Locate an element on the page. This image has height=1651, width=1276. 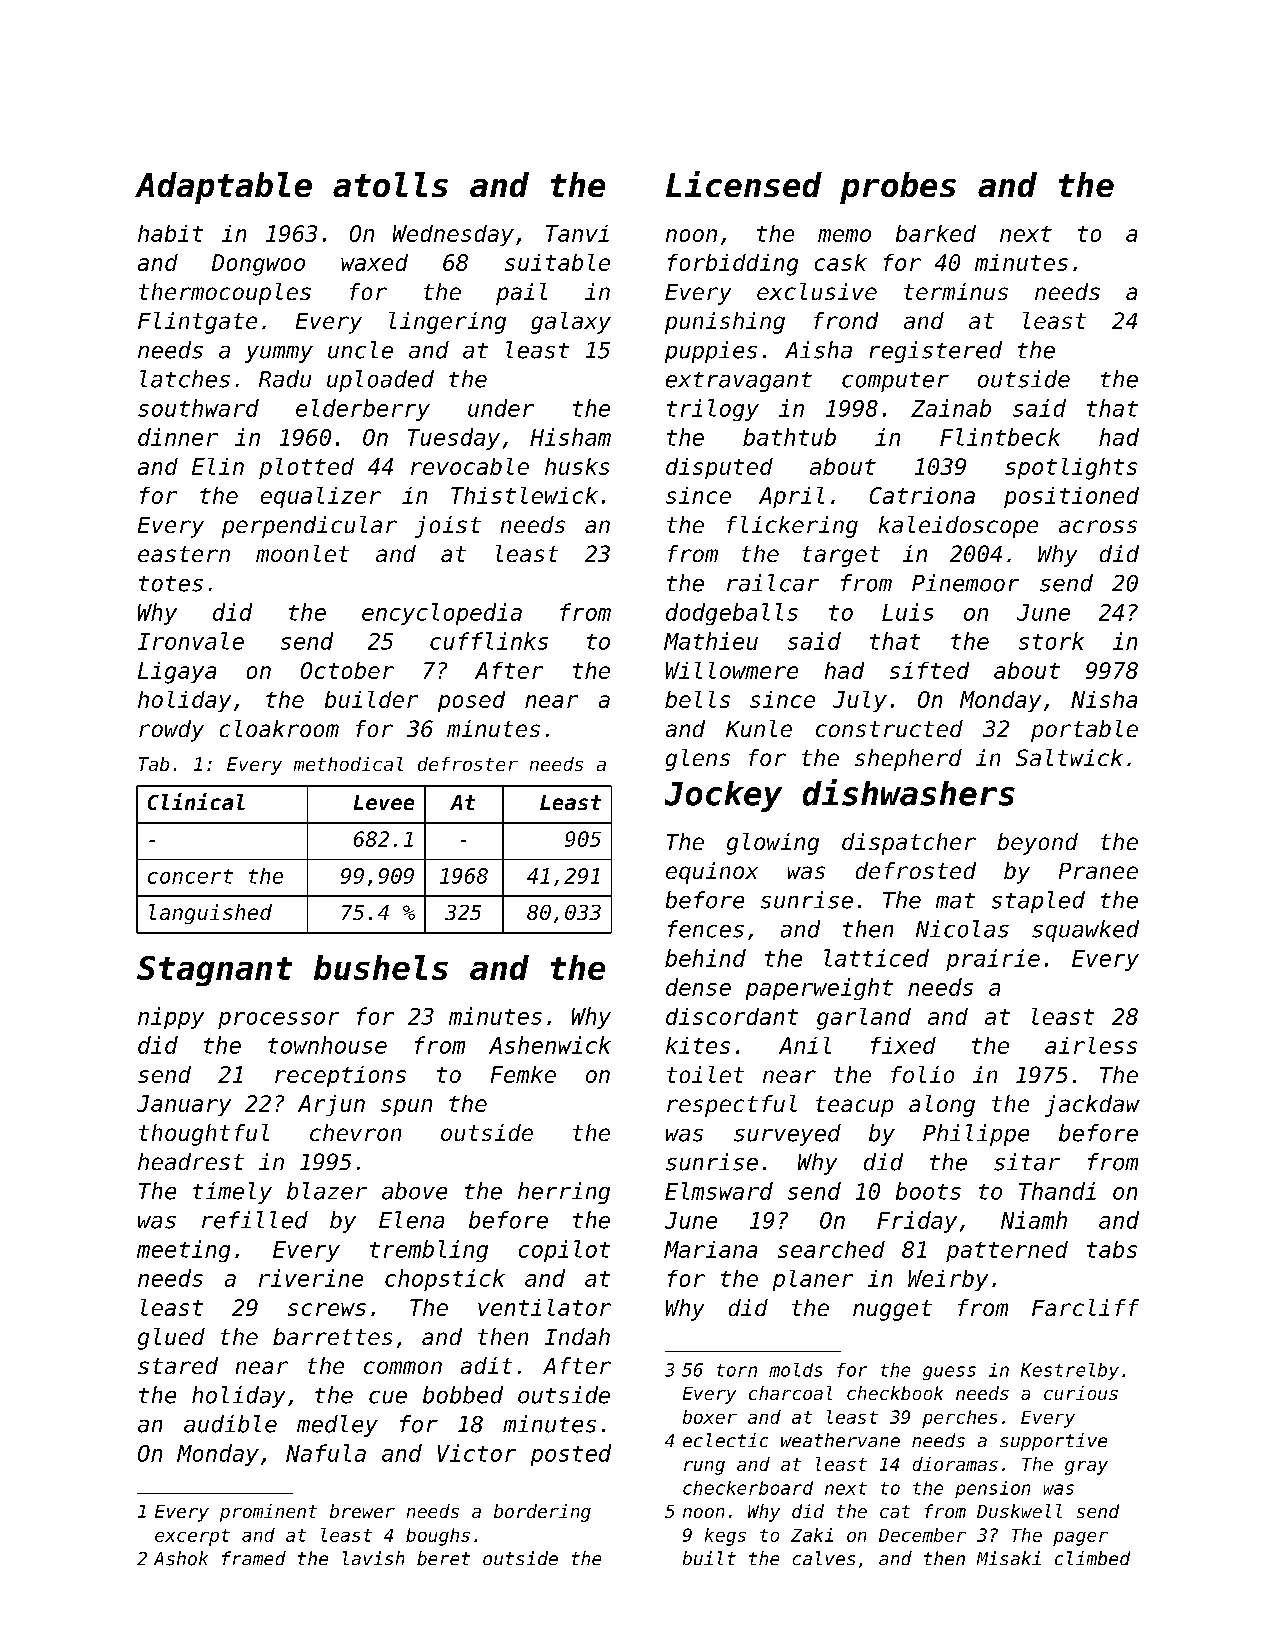
Indah is located at coordinates (577, 1336).
